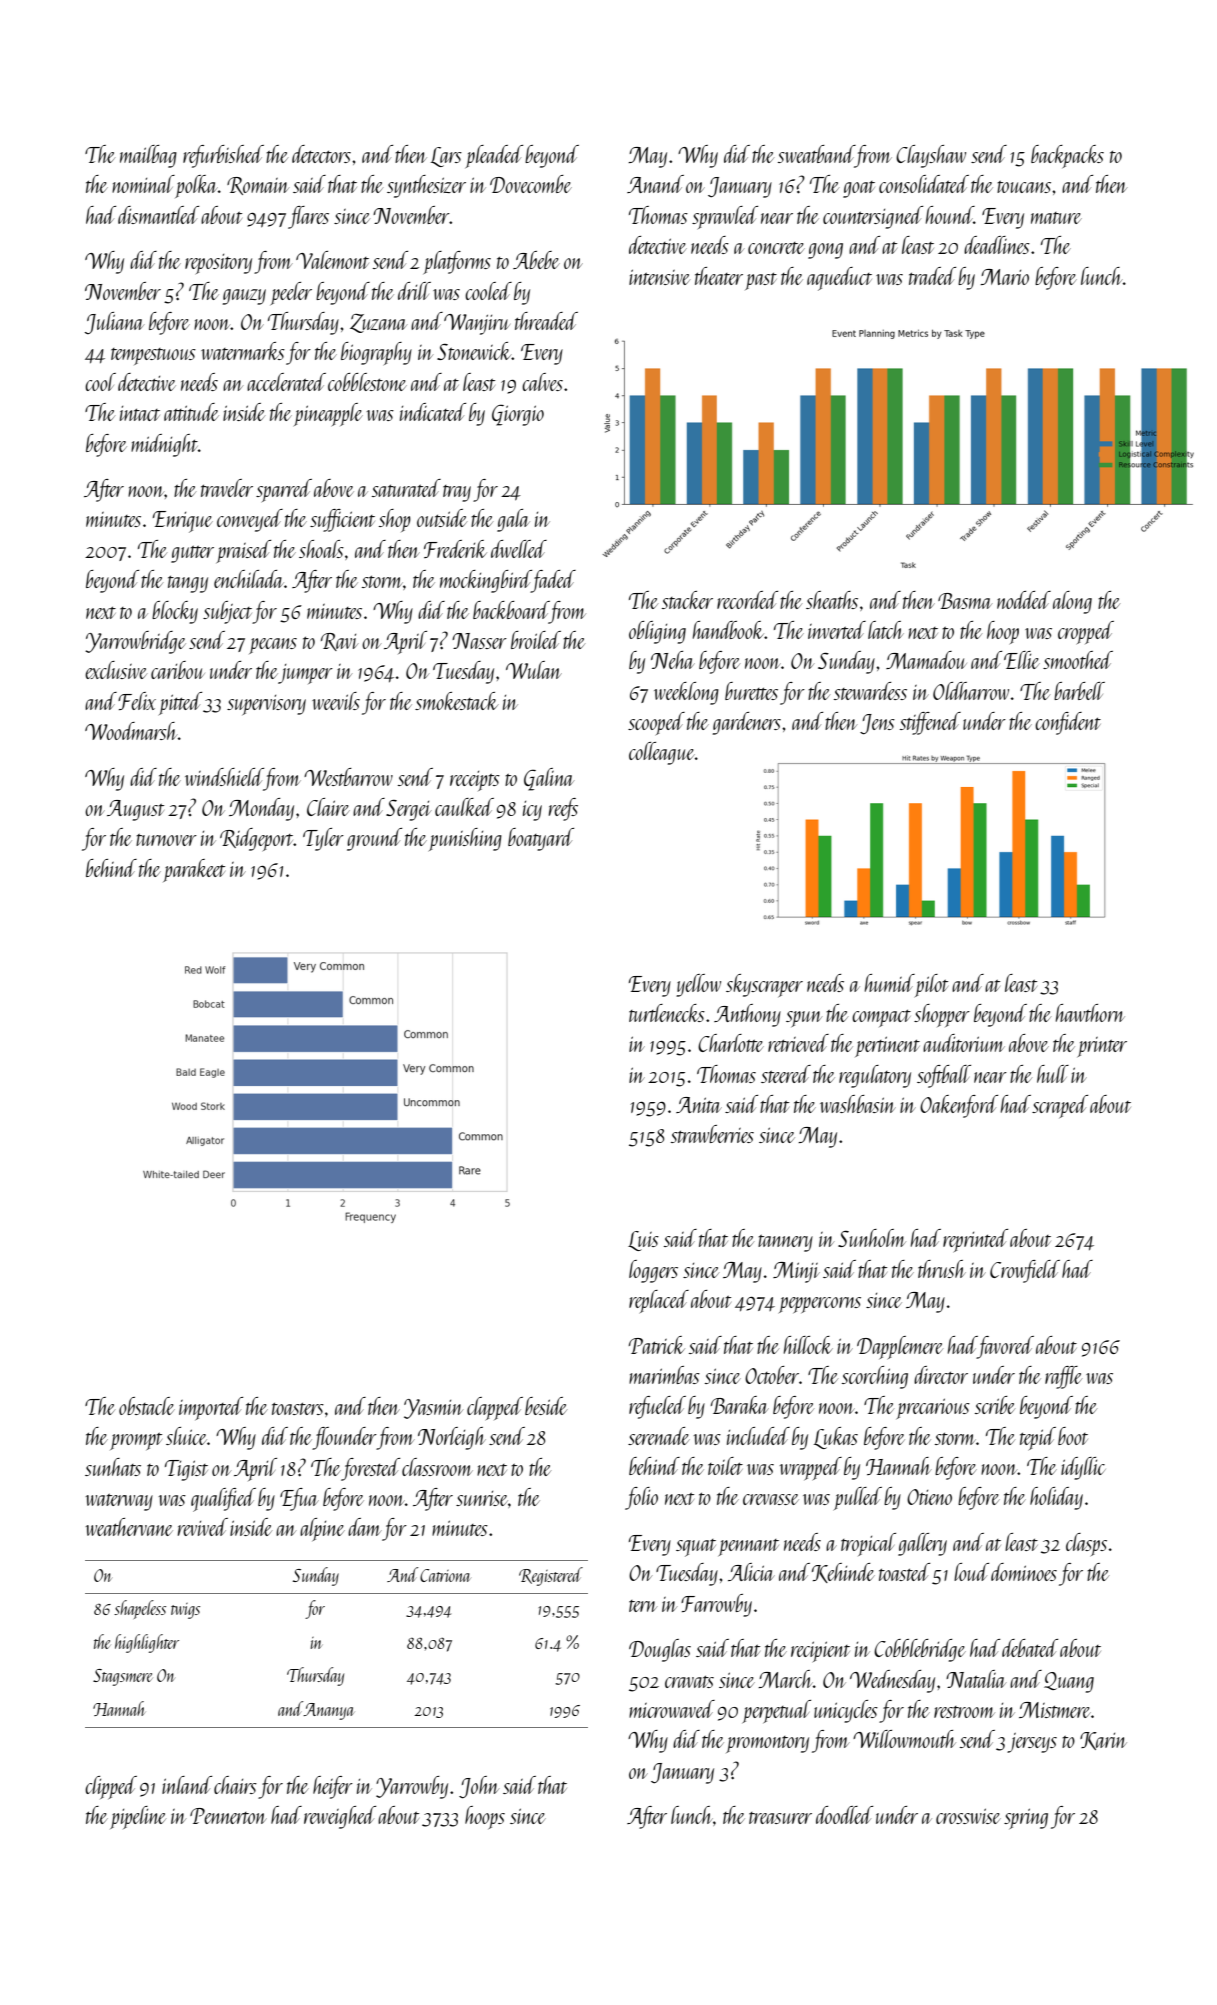  I want to click on Anand, so click(655, 184).
